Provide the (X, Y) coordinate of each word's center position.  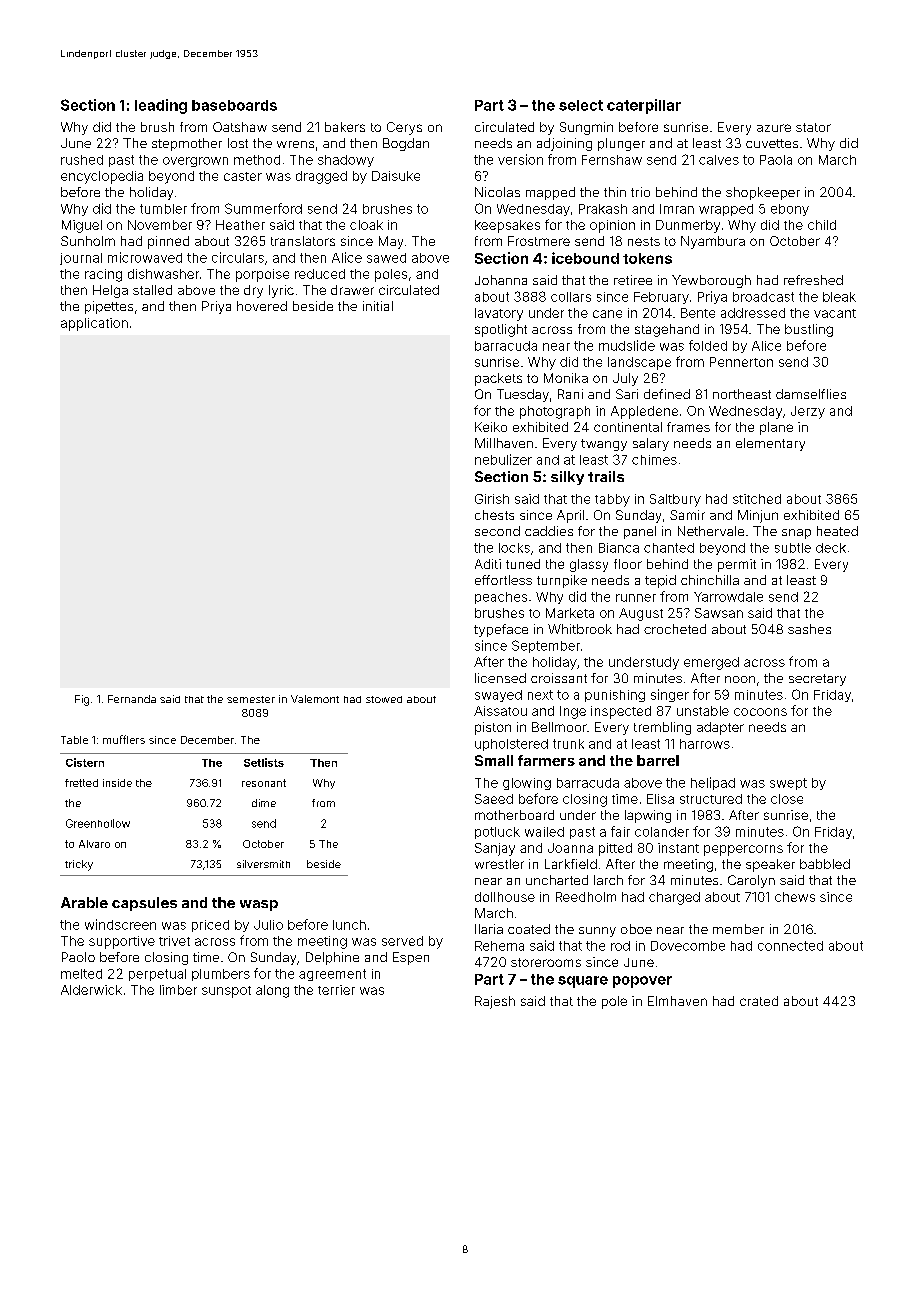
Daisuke (396, 176)
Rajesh (495, 1002)
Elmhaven (677, 1001)
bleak (839, 297)
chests (494, 515)
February (661, 298)
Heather (240, 225)
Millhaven (504, 443)
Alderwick (91, 990)
